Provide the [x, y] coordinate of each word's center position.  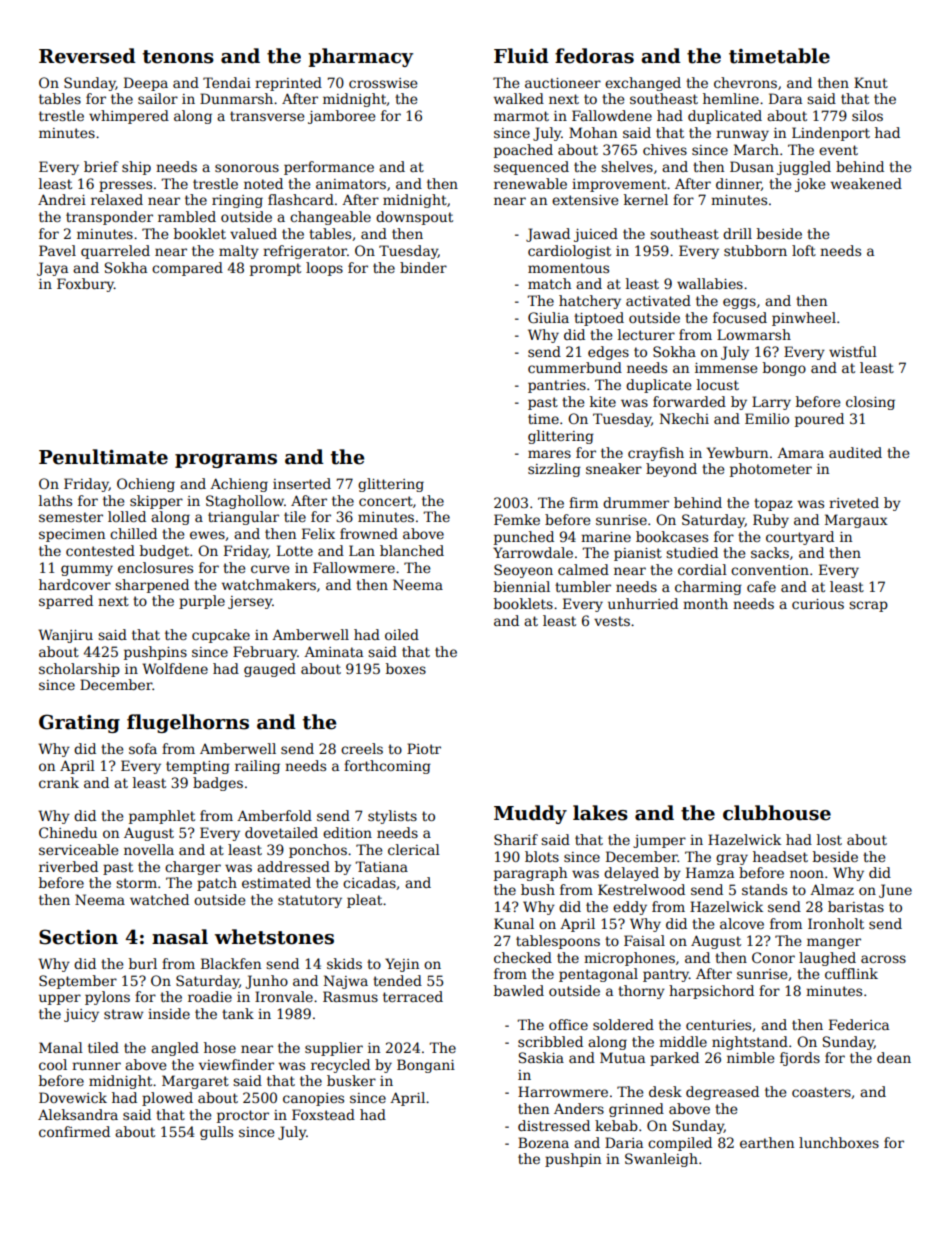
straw [123, 1014]
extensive [585, 200]
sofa [143, 748]
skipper [156, 502]
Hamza [710, 872]
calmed [583, 569]
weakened [866, 183]
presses [125, 186]
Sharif [516, 839]
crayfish [656, 454]
